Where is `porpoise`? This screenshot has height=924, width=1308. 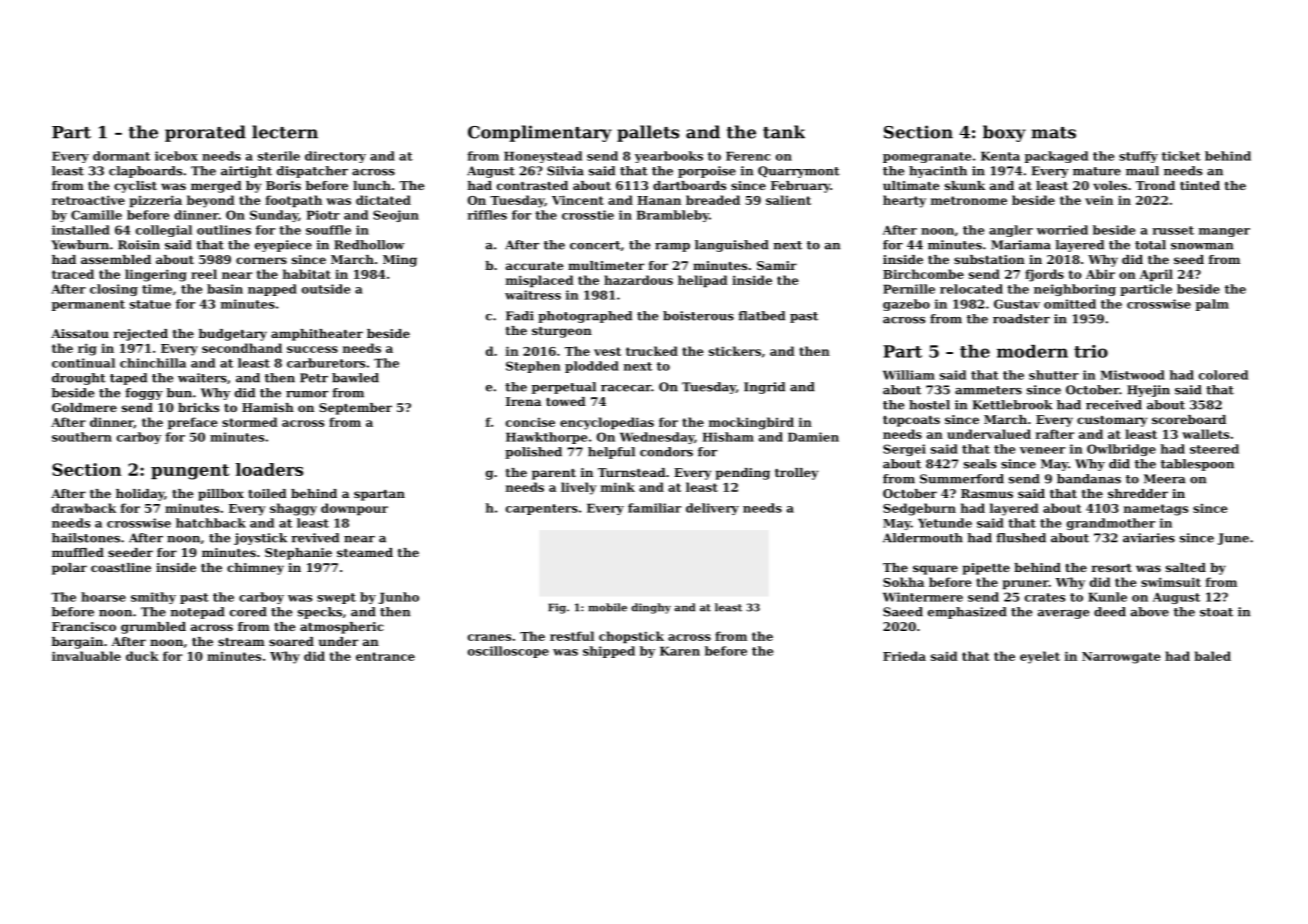
porpoise is located at coordinates (707, 172).
